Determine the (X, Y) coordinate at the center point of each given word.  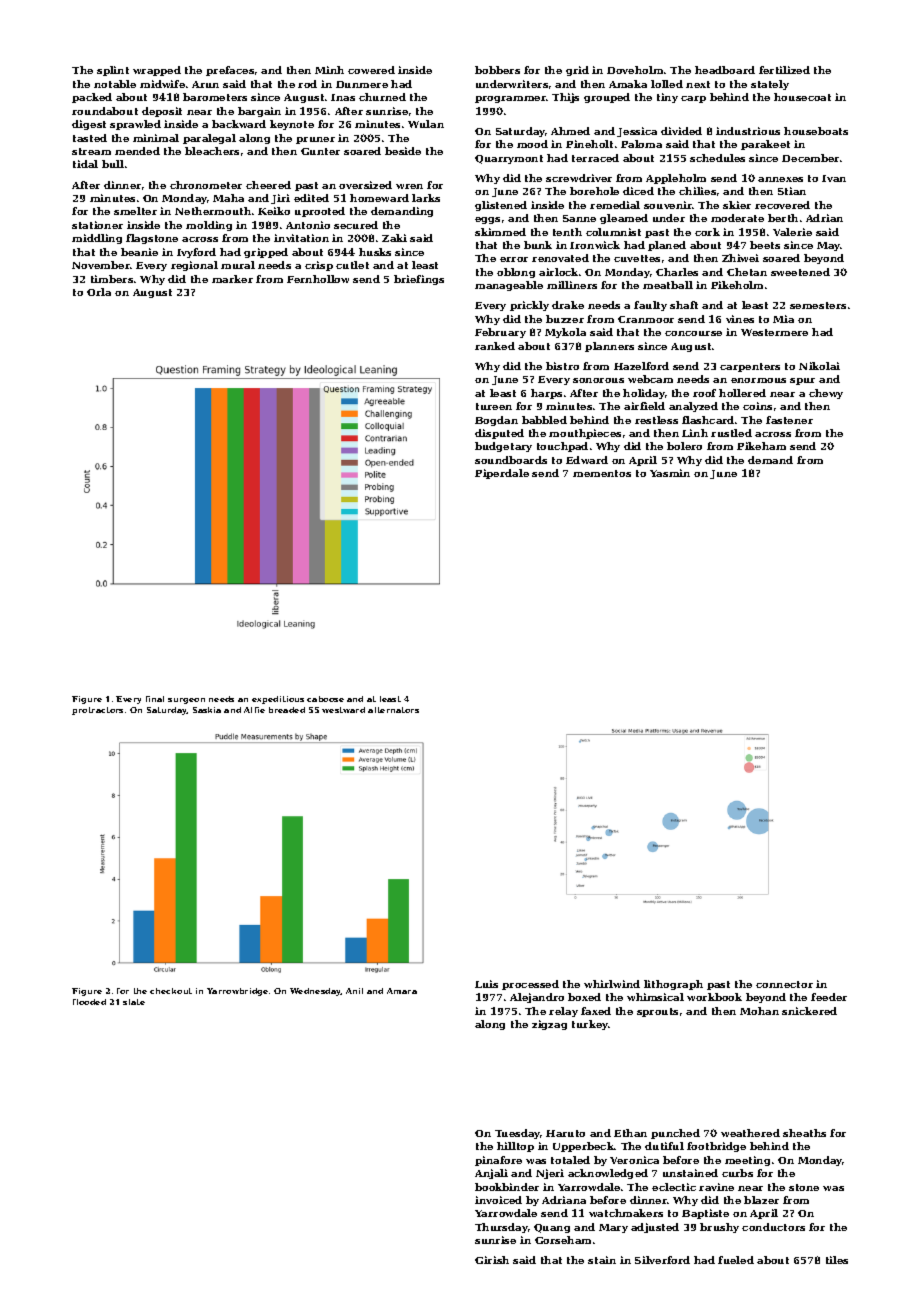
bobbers (497, 70)
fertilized (784, 70)
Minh (329, 70)
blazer (761, 1200)
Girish (492, 1260)
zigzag (549, 1025)
